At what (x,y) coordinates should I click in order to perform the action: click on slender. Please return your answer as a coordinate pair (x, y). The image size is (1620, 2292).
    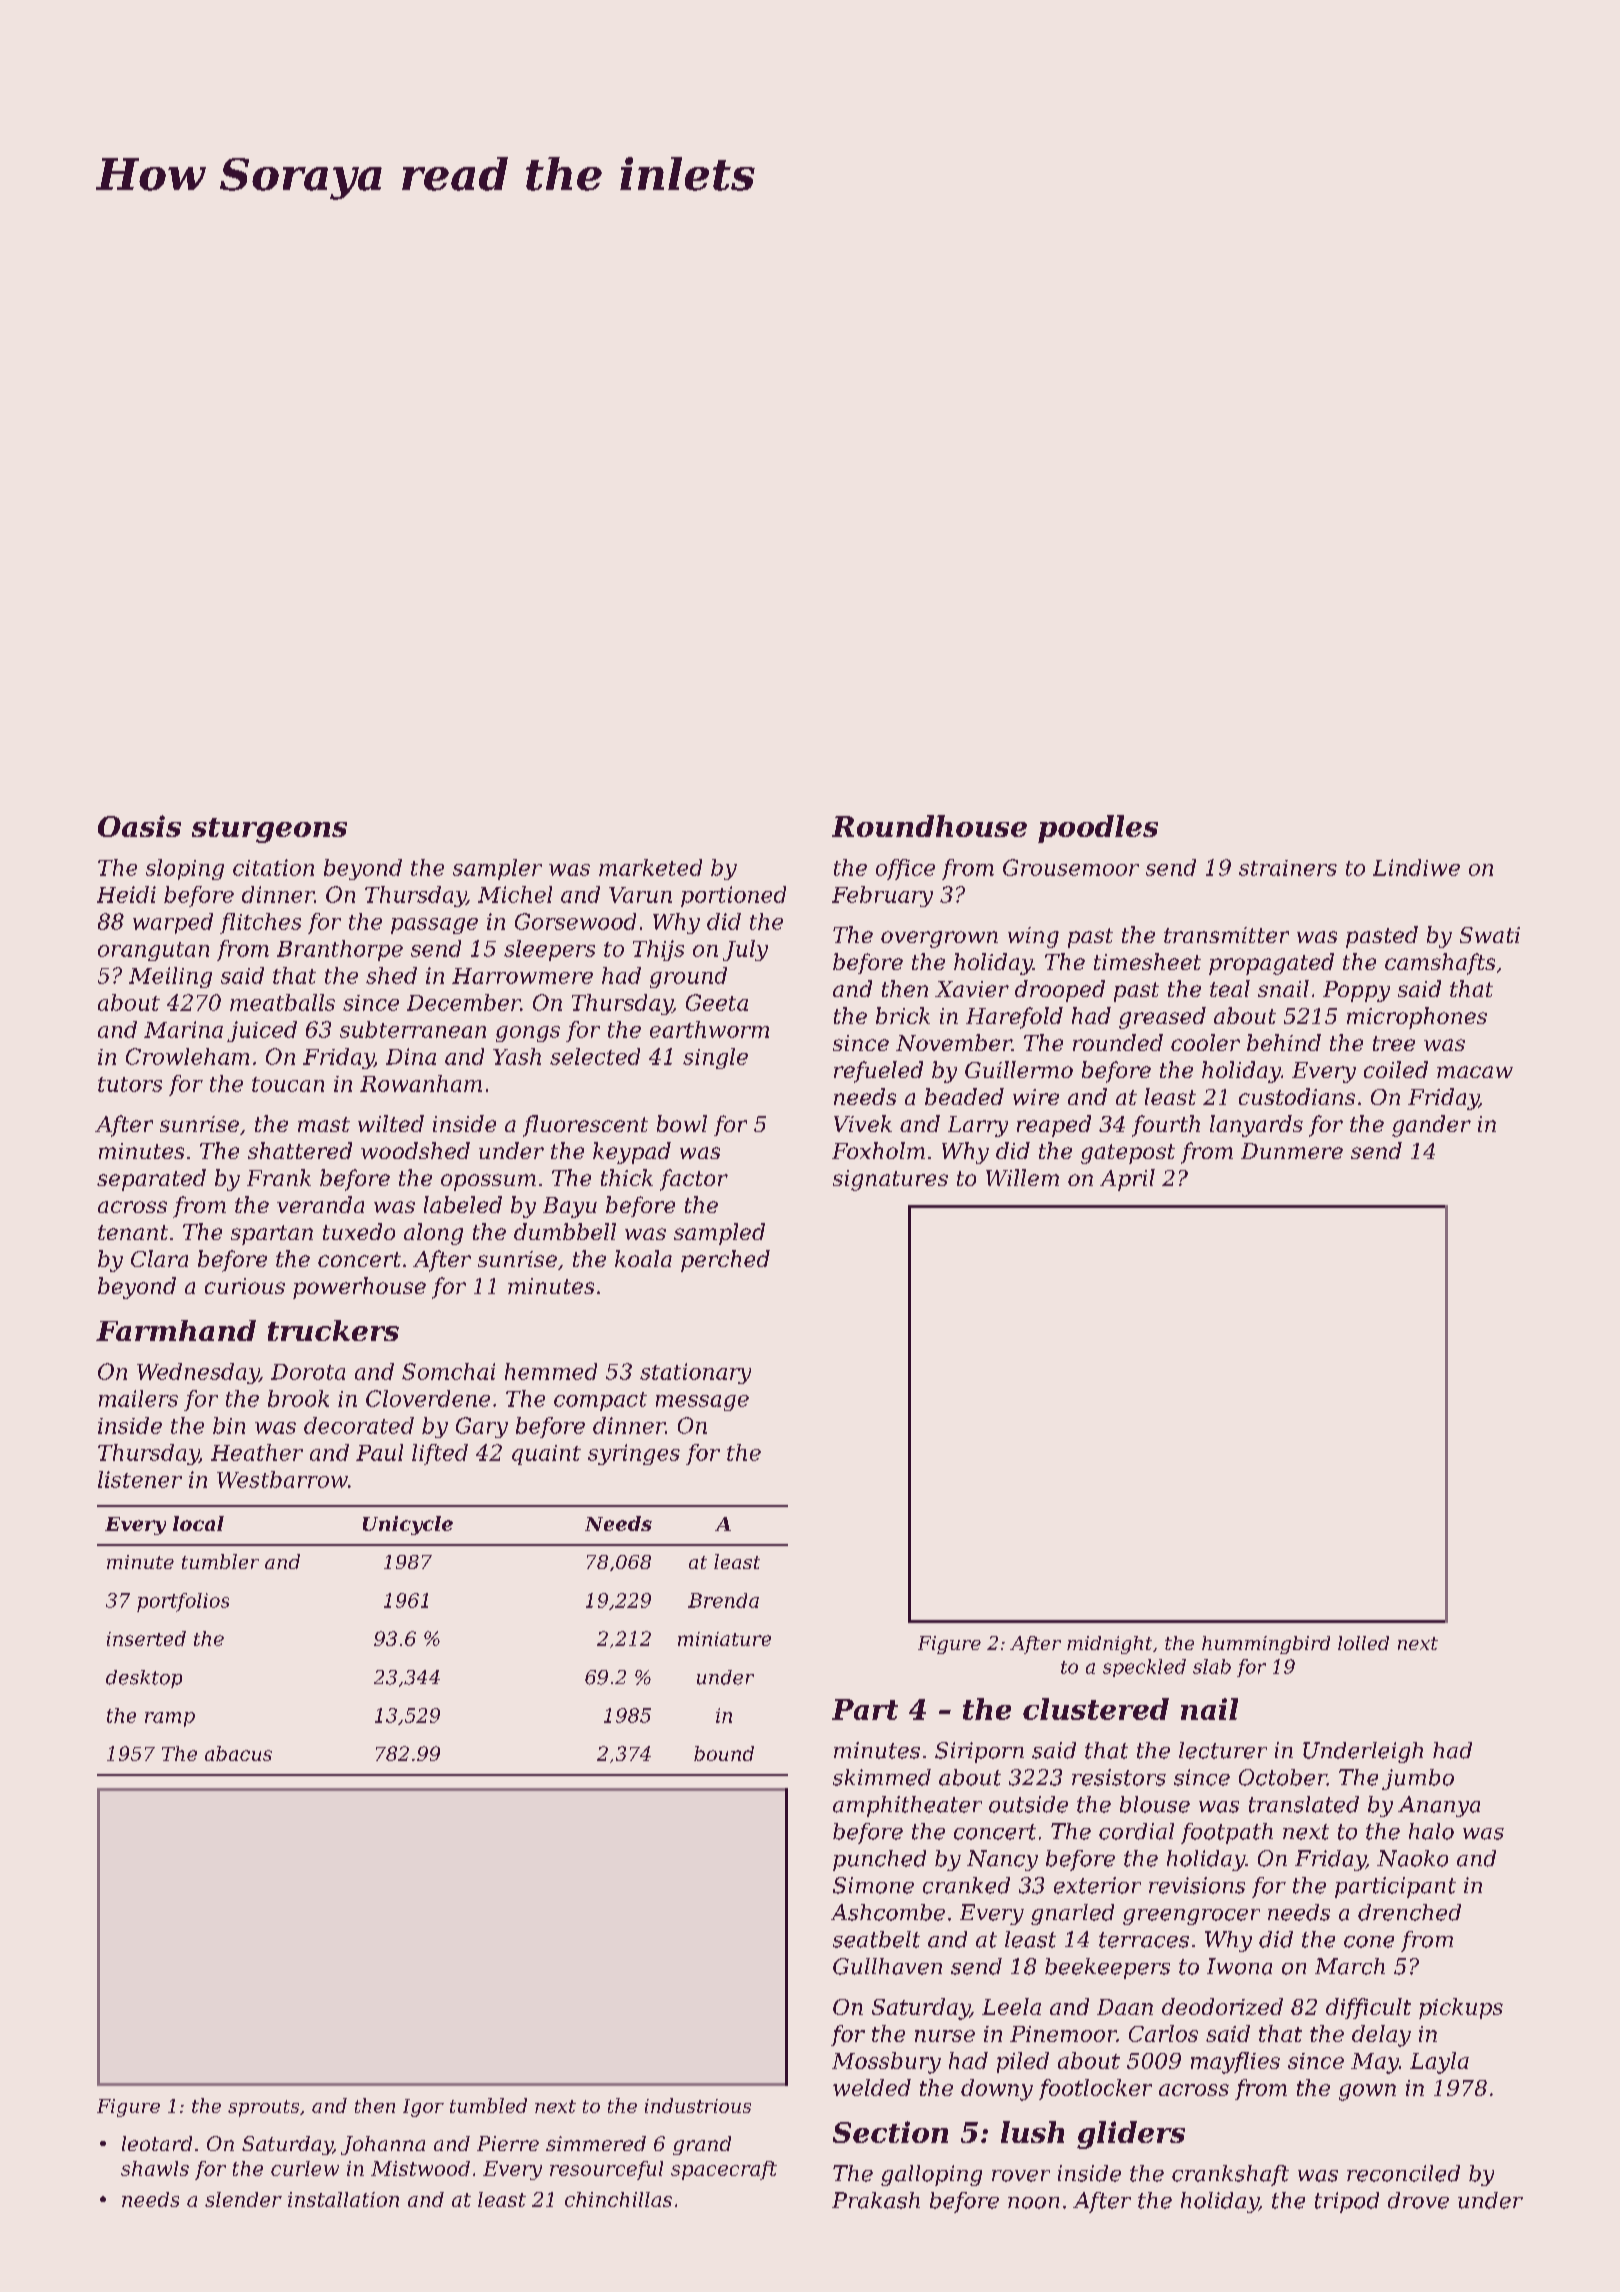
    Looking at the image, I should click on (243, 2199).
